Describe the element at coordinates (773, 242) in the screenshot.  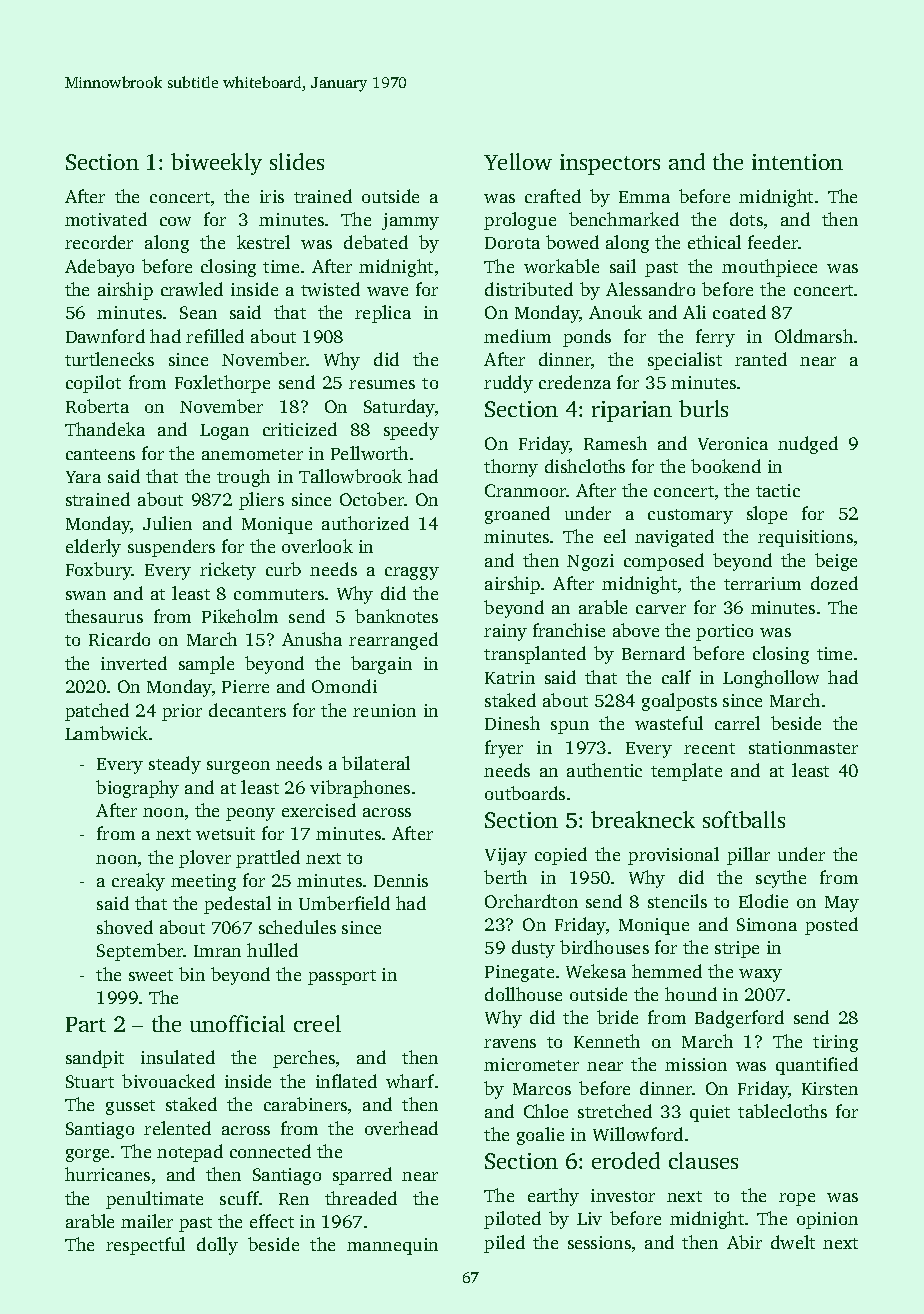
I see `feeder` at that location.
